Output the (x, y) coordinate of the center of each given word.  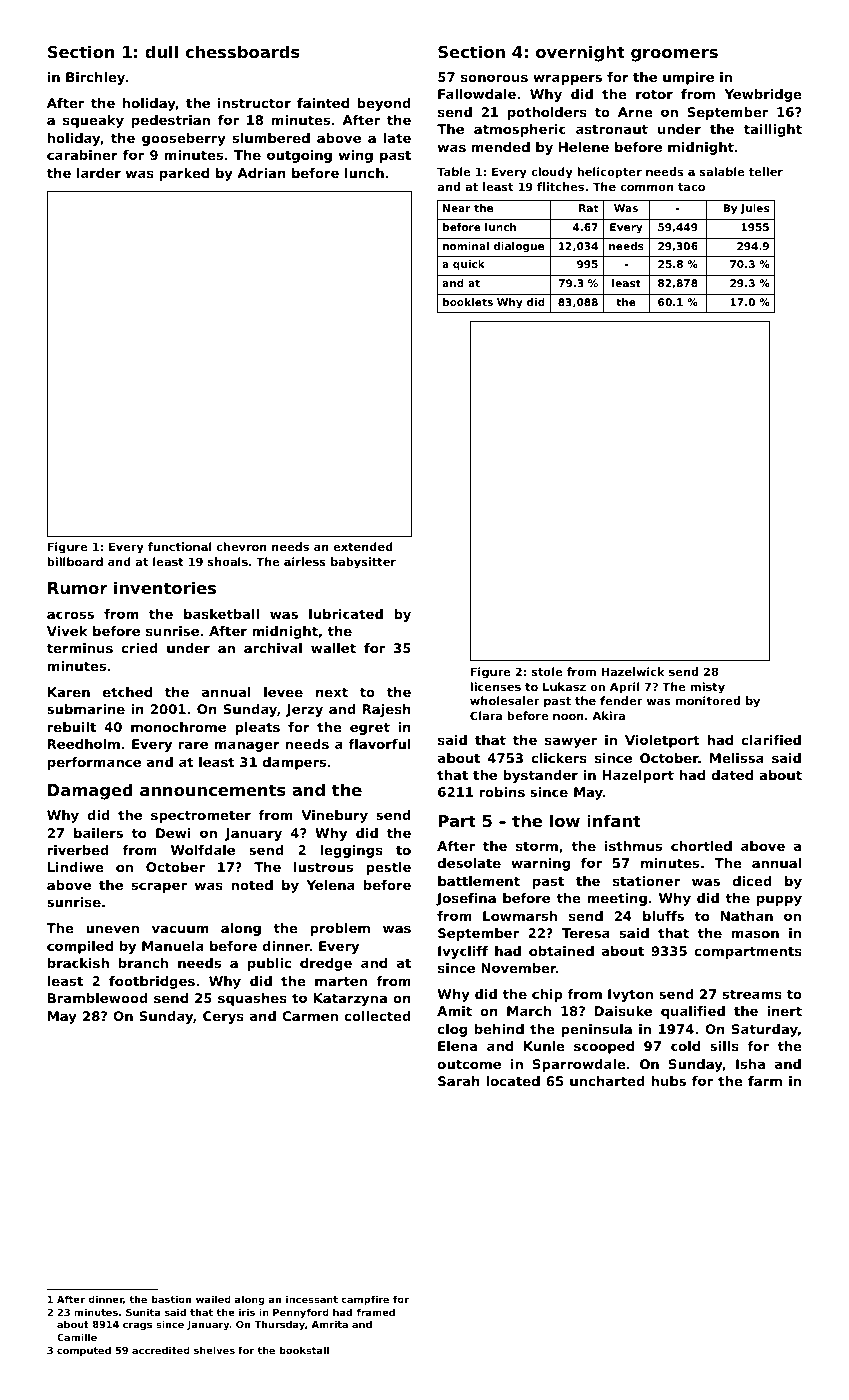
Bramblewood (98, 998)
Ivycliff (463, 952)
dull (161, 51)
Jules (754, 209)
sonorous (494, 78)
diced (752, 881)
